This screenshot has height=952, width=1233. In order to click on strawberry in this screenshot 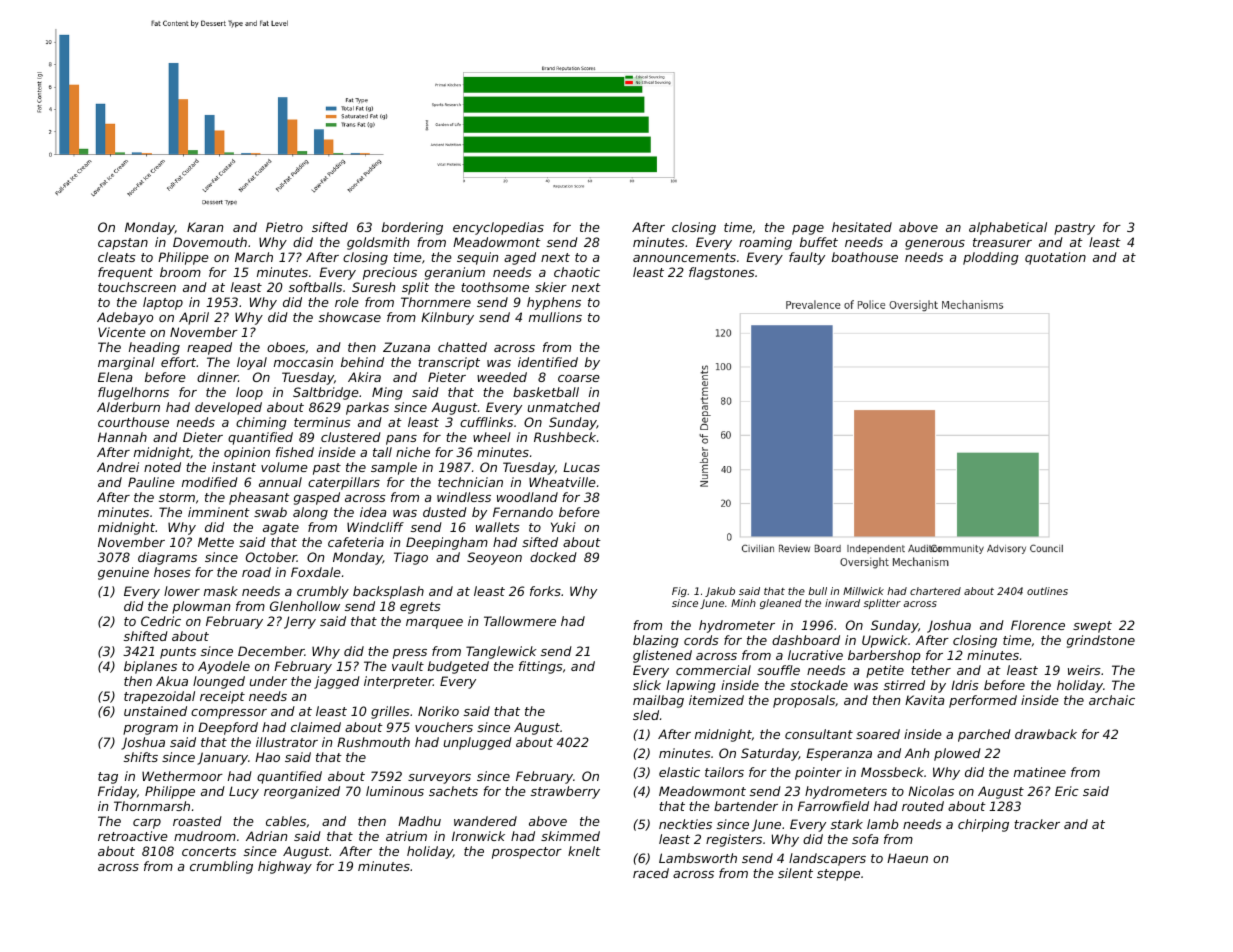, I will do `click(565, 792)`.
